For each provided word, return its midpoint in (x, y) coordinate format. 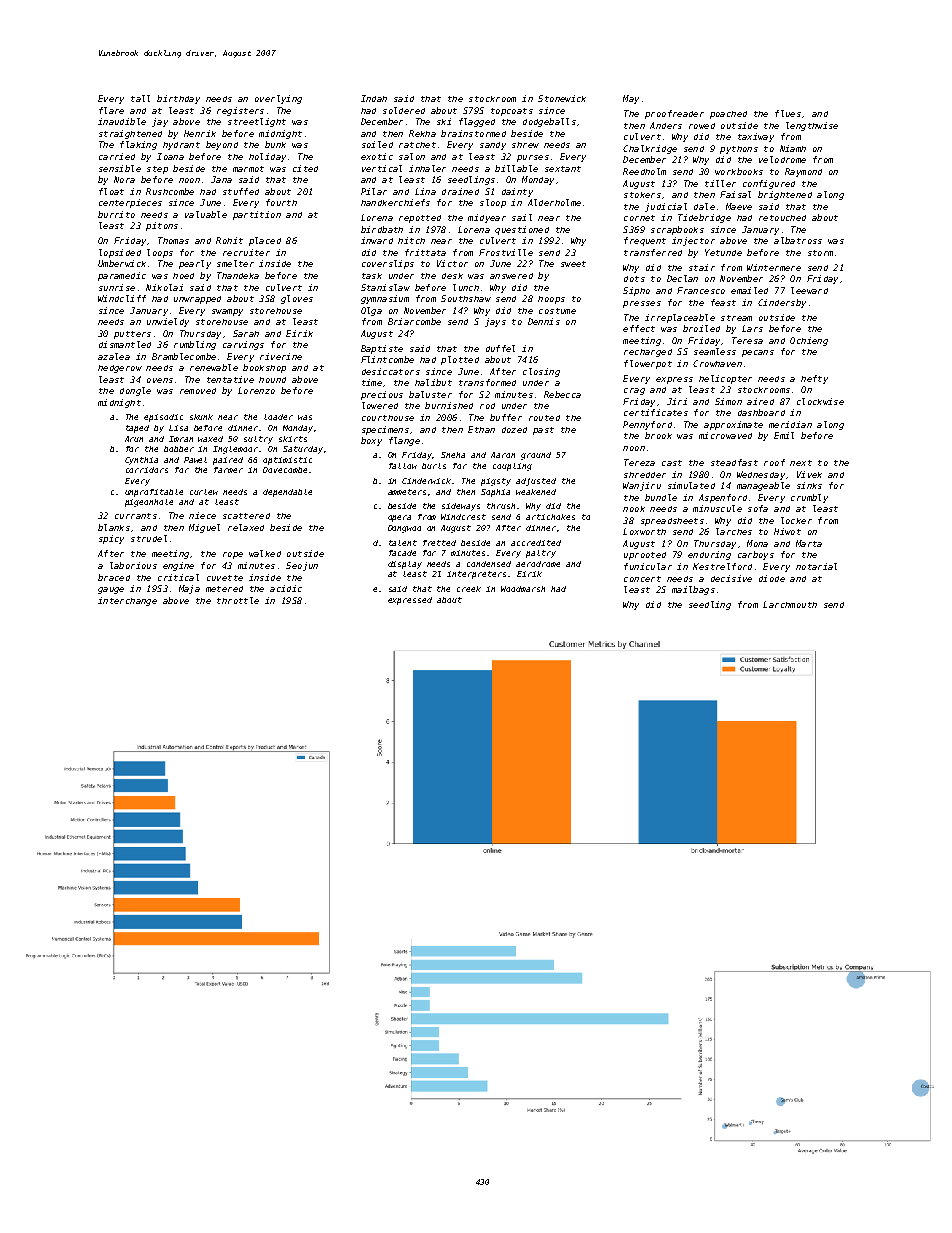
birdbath (382, 229)
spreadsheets (672, 522)
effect (639, 328)
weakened (536, 492)
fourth (281, 202)
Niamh (793, 148)
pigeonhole (149, 503)
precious (382, 395)
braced (114, 577)
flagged (477, 122)
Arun (134, 439)
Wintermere (774, 267)
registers (240, 111)
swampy (227, 312)
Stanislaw (385, 287)
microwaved (725, 435)
